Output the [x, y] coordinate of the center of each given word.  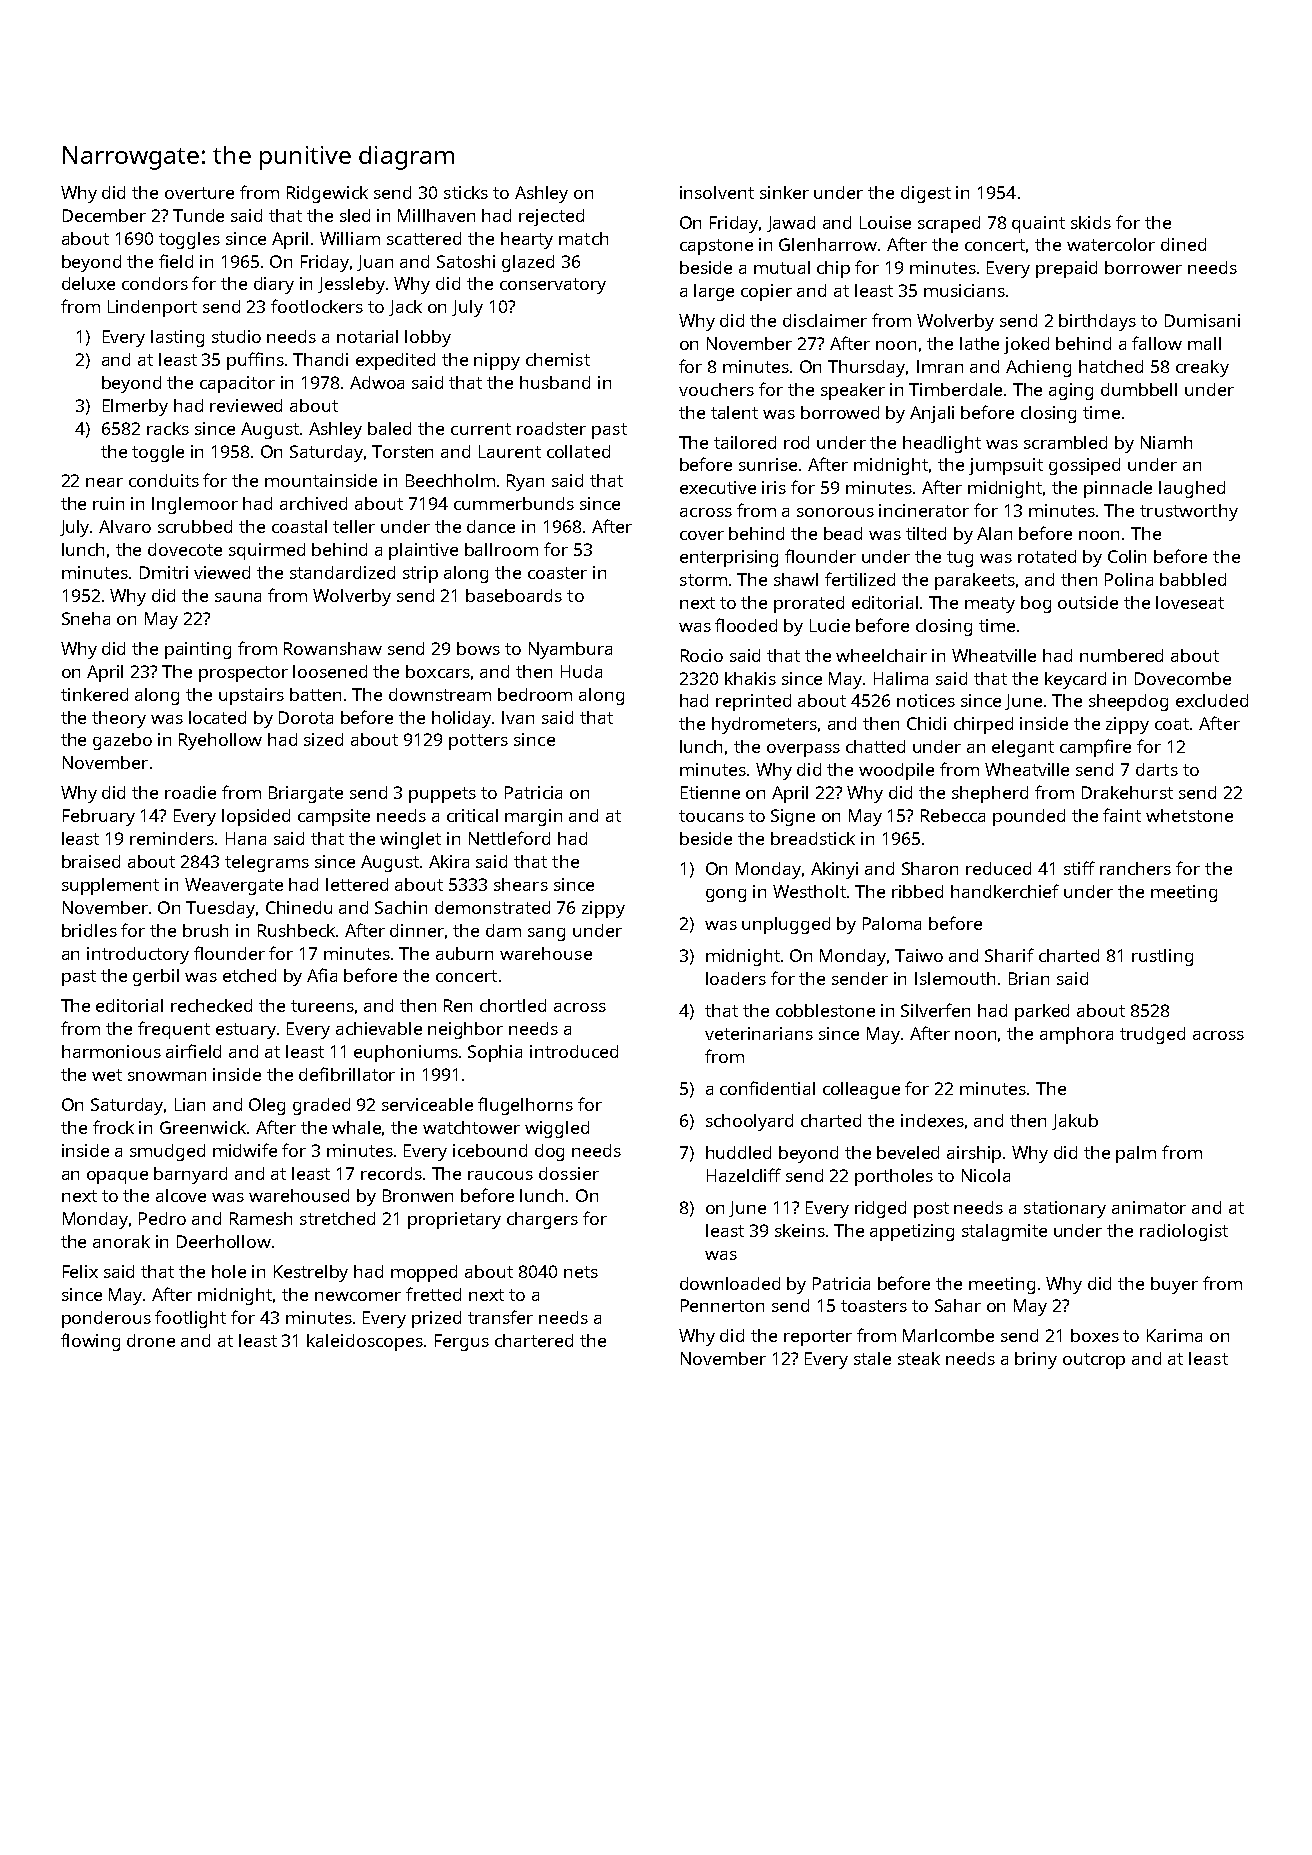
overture [199, 193]
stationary [1065, 1209]
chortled [513, 1005]
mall [1204, 343]
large [714, 292]
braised [91, 861]
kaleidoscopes [365, 1342]
